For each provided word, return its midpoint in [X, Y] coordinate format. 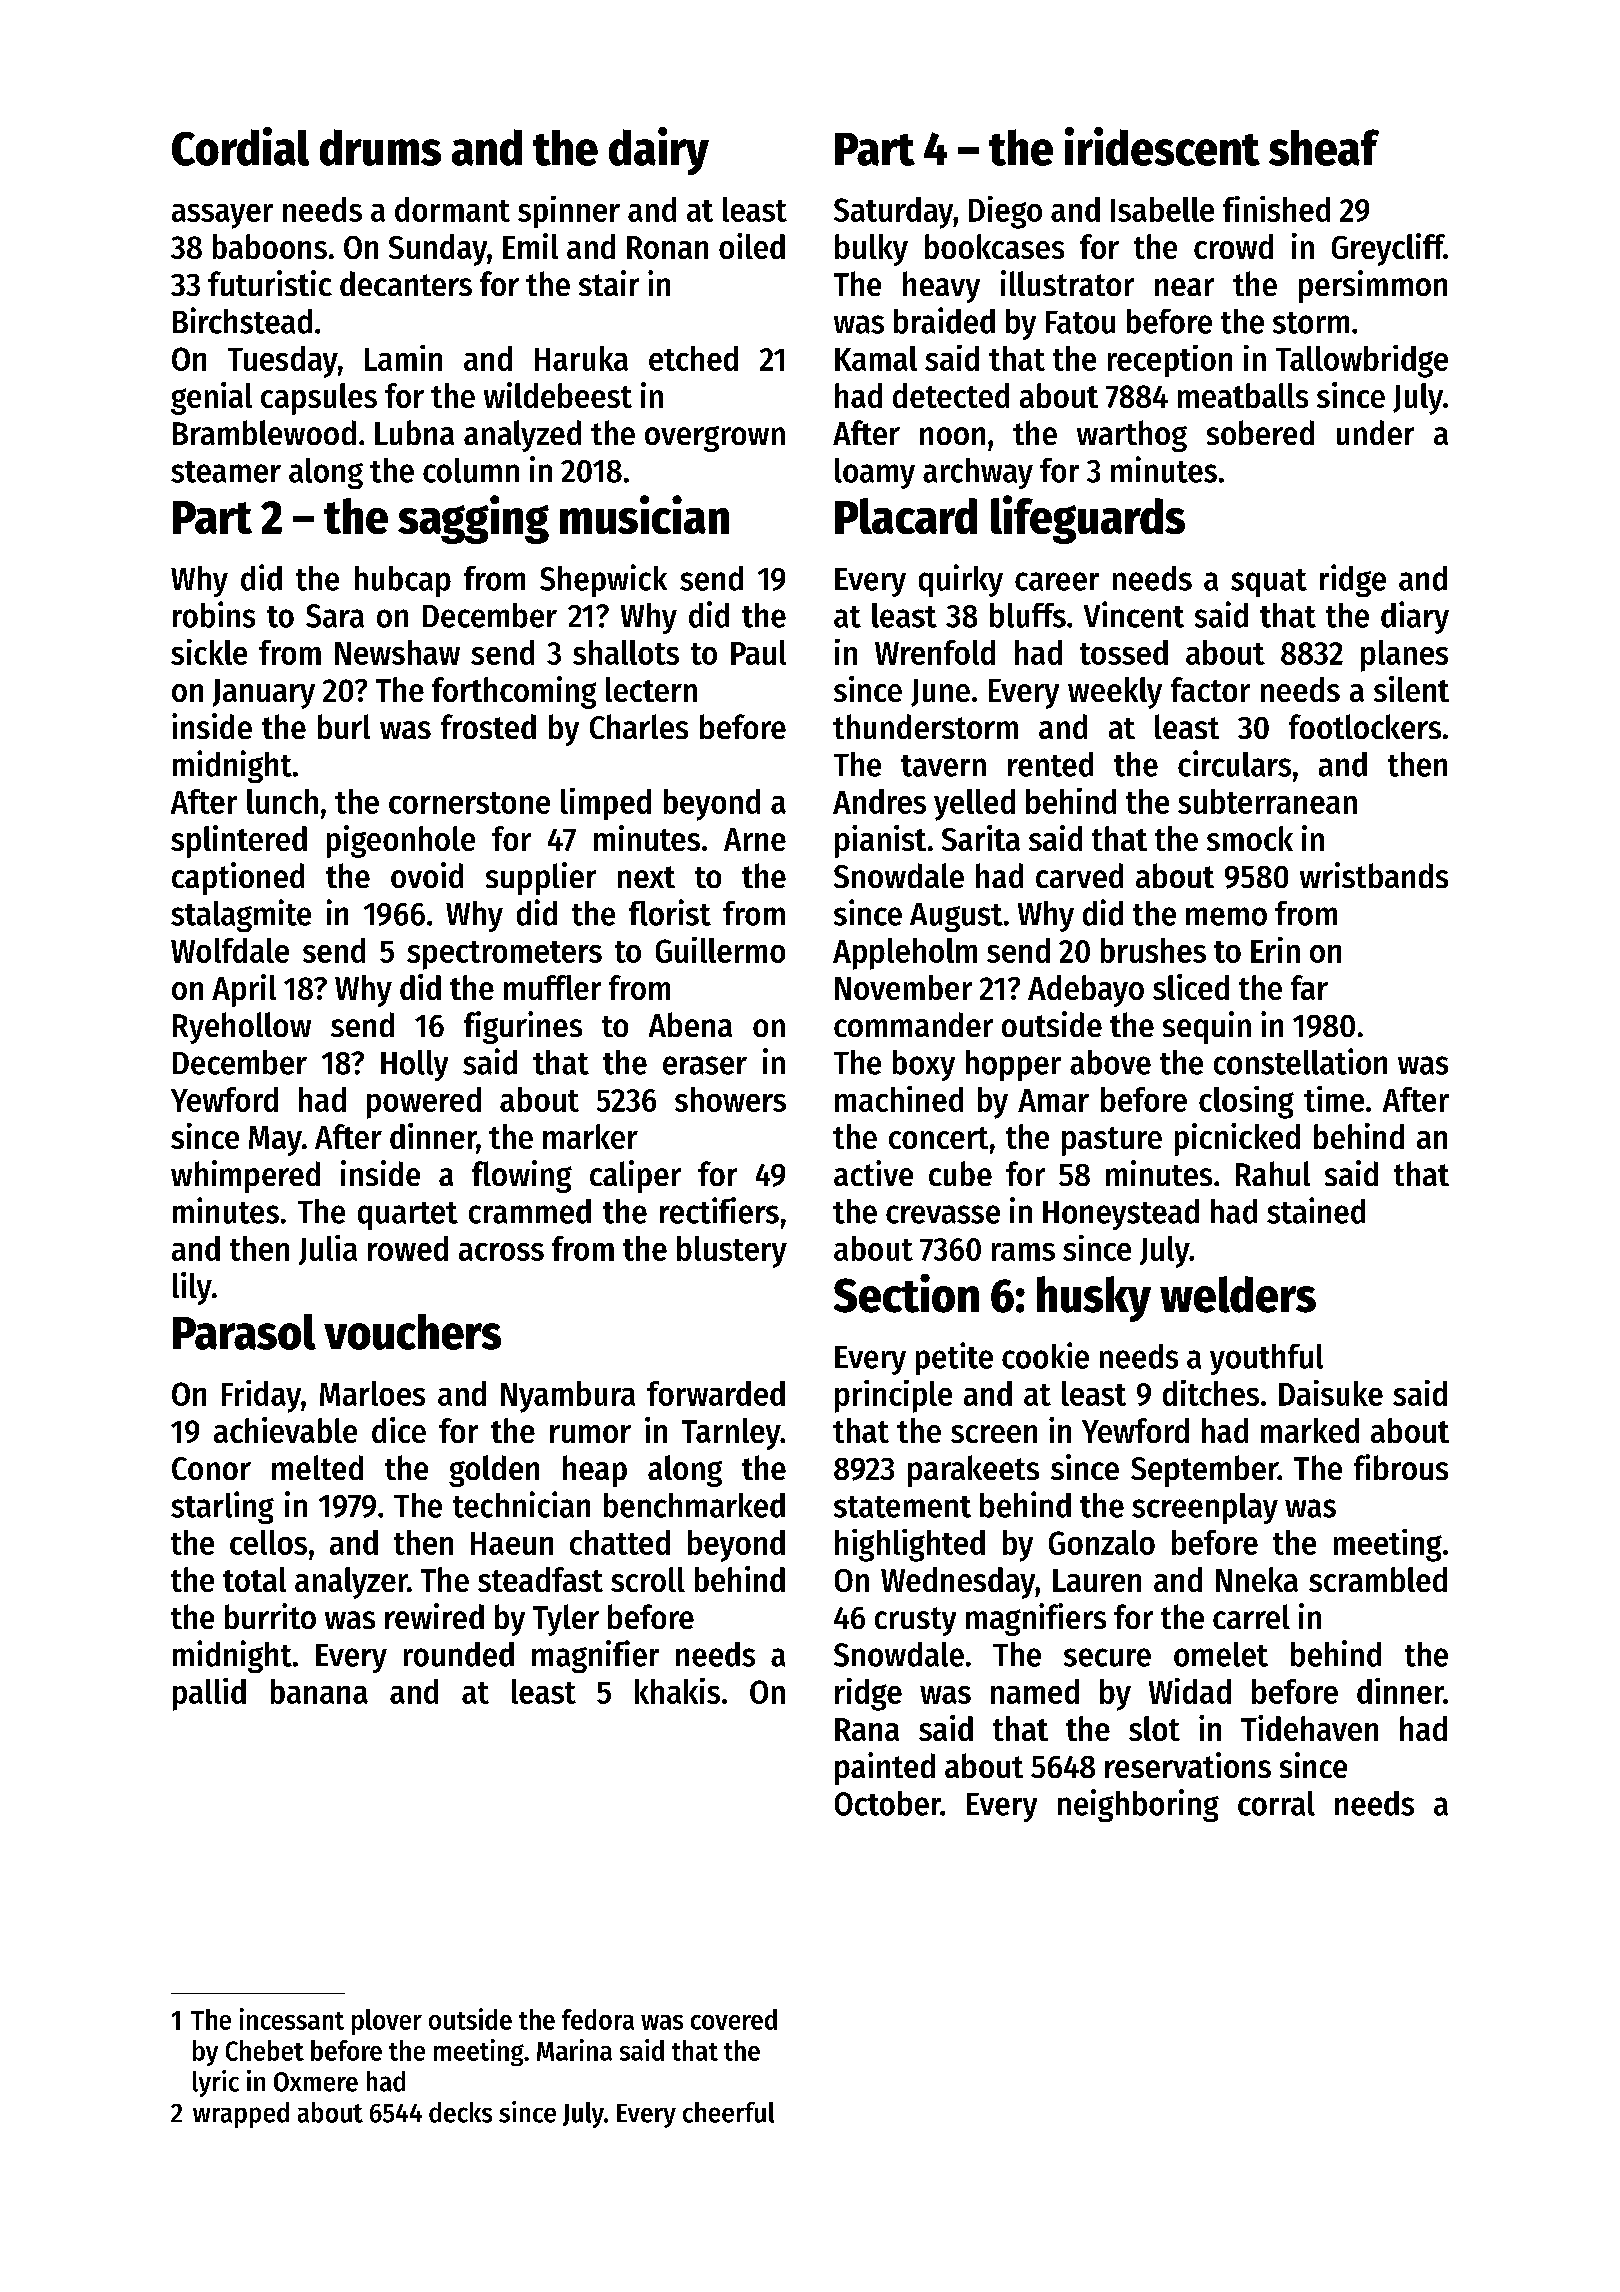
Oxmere [316, 2082]
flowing [522, 1176]
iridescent [1162, 146]
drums [380, 147]
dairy [659, 151]
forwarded [716, 1393]
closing [1246, 1102]
